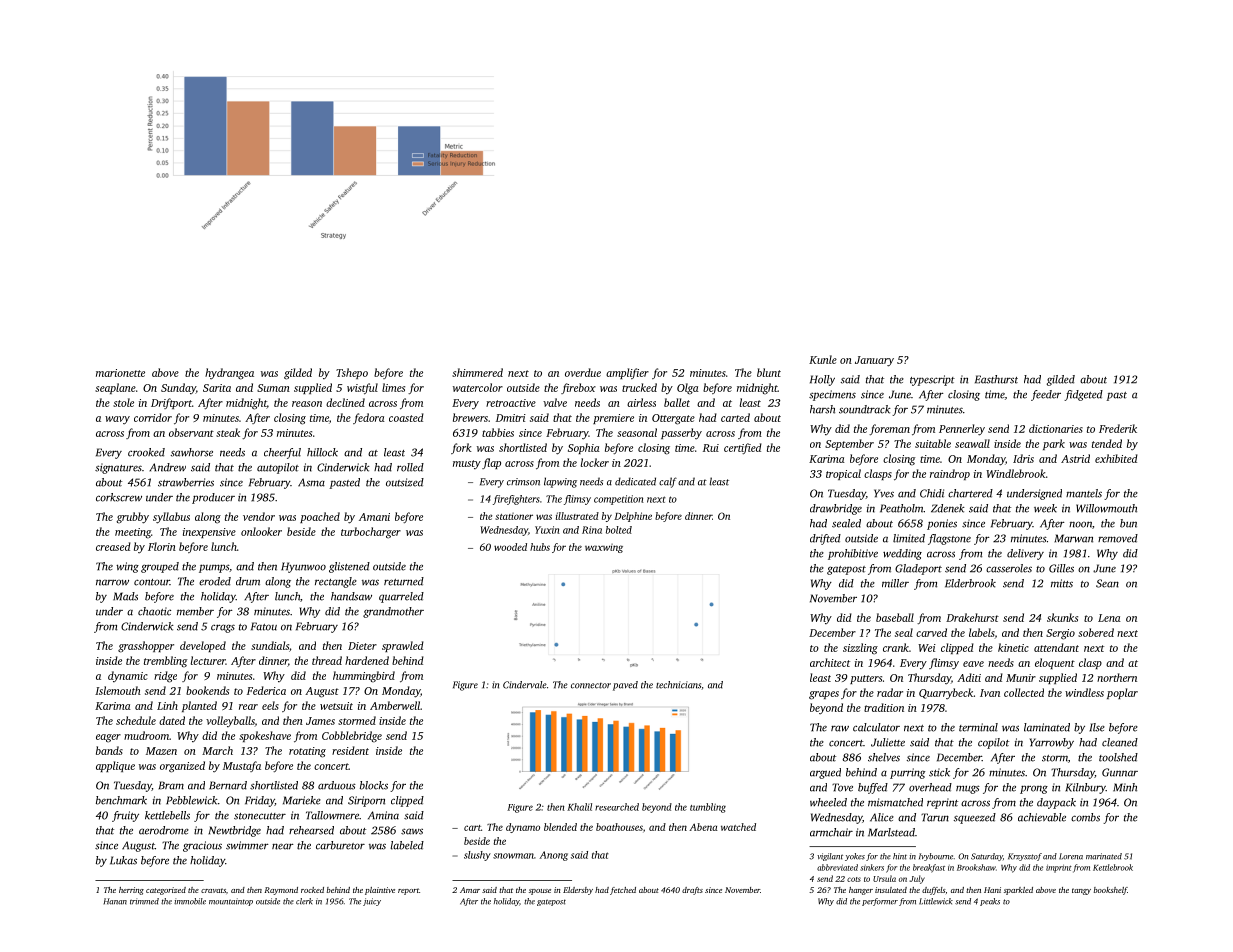  I want to click on Andrew, so click(167, 467).
